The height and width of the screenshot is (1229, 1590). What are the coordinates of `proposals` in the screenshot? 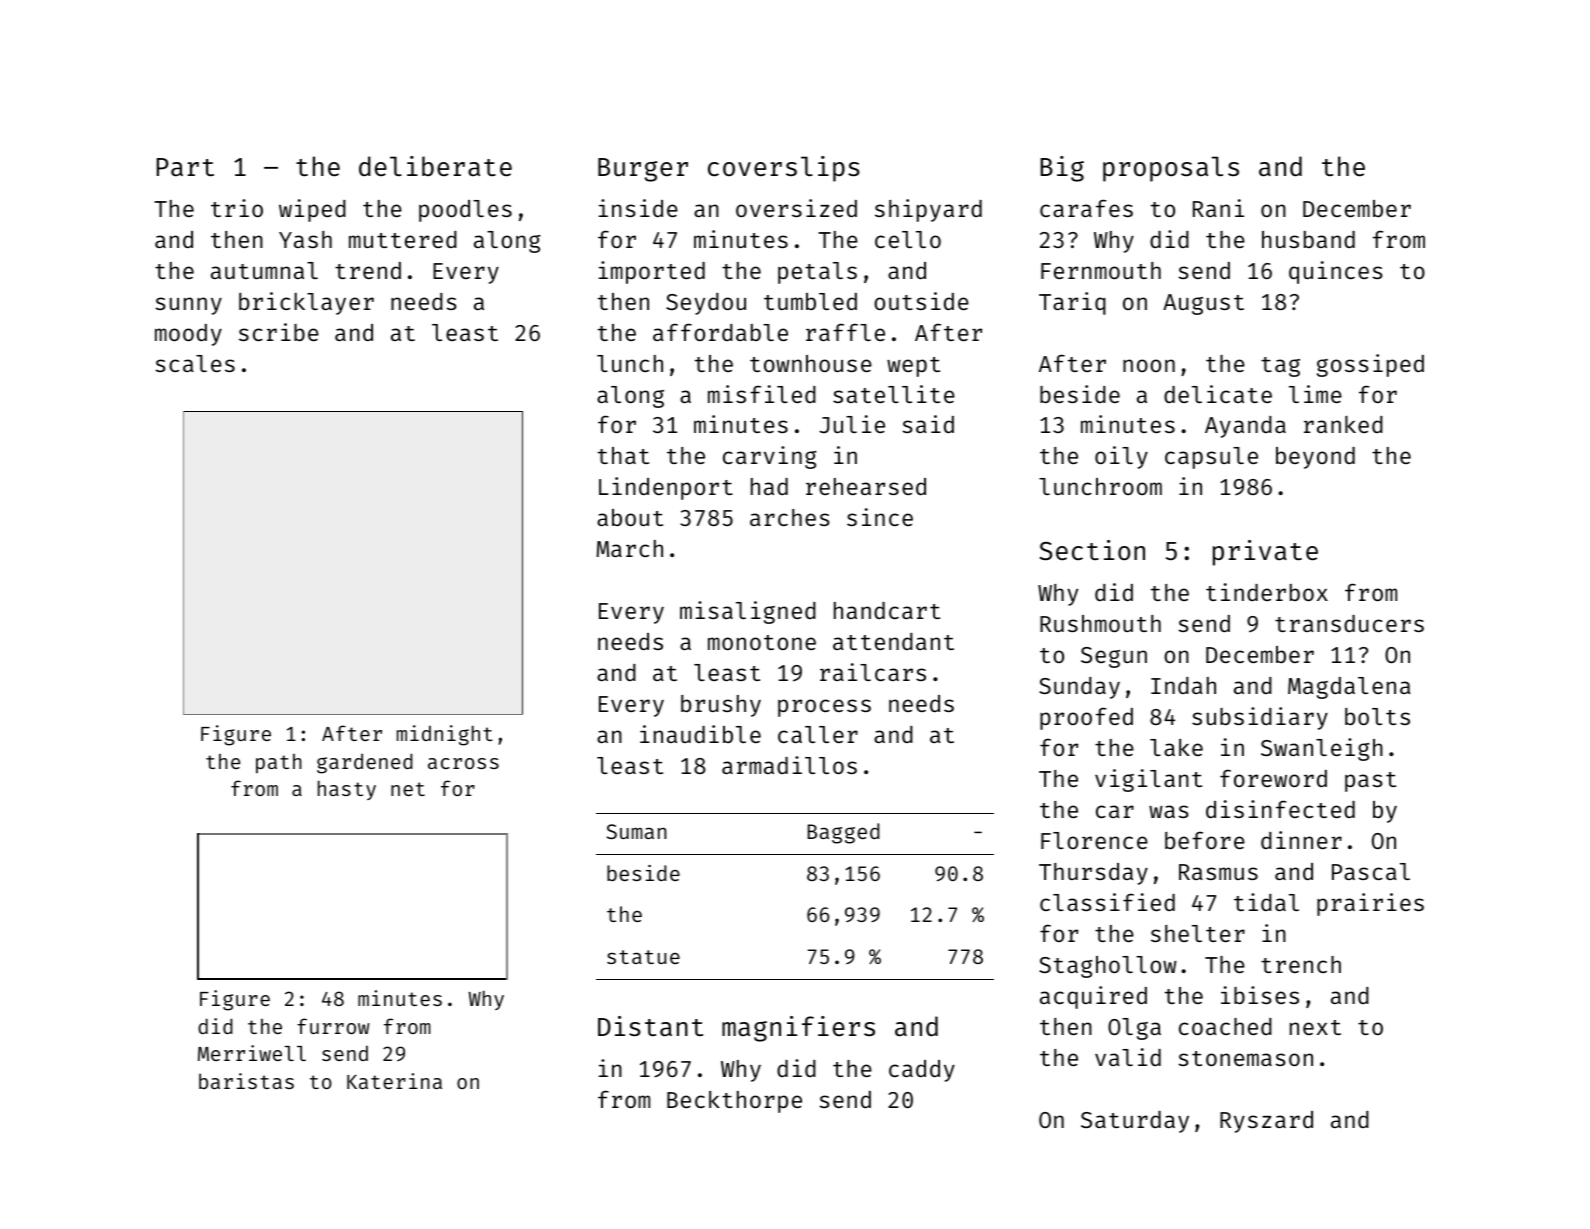 It's located at (1171, 169).
